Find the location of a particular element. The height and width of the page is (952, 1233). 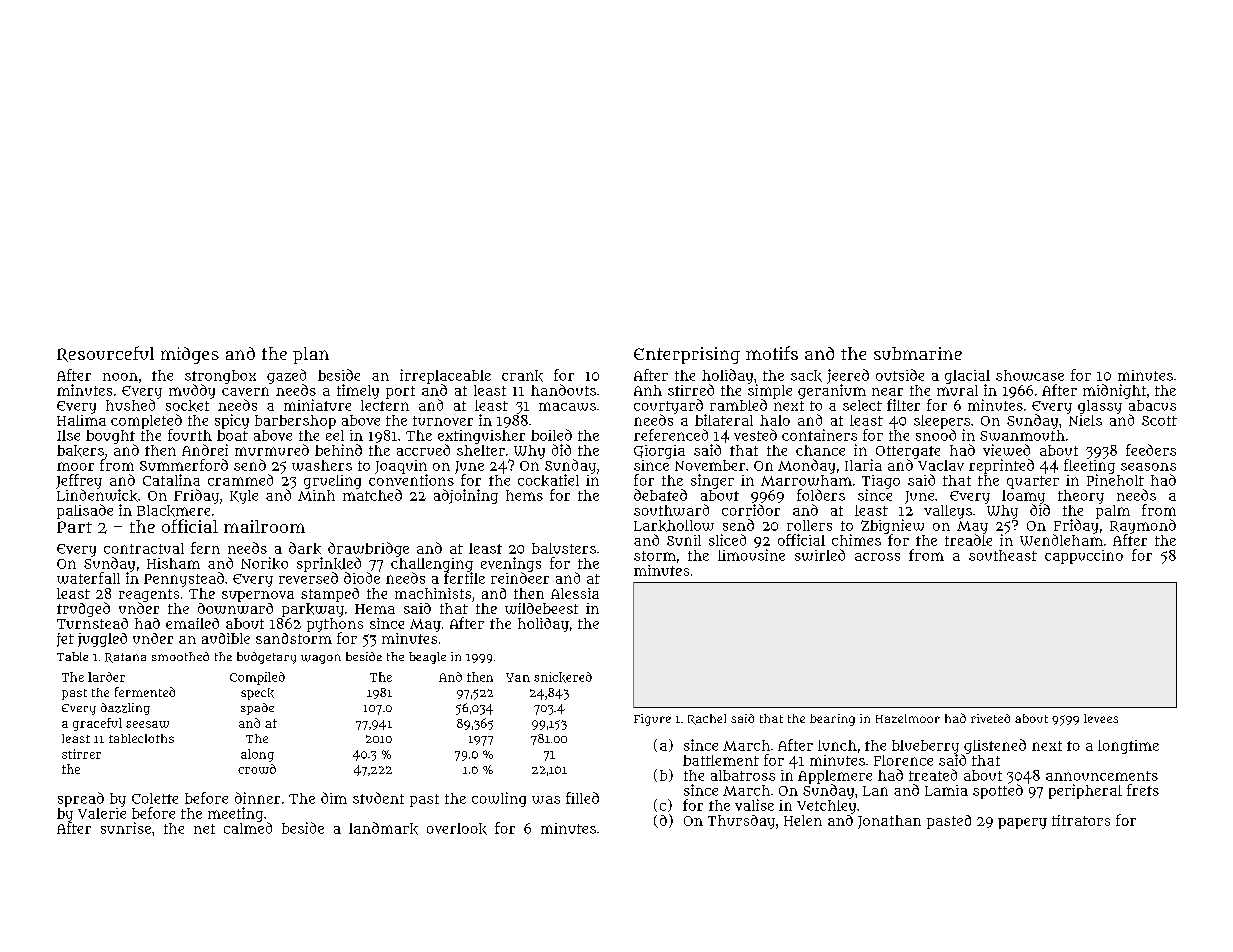

stirrer is located at coordinates (81, 754).
